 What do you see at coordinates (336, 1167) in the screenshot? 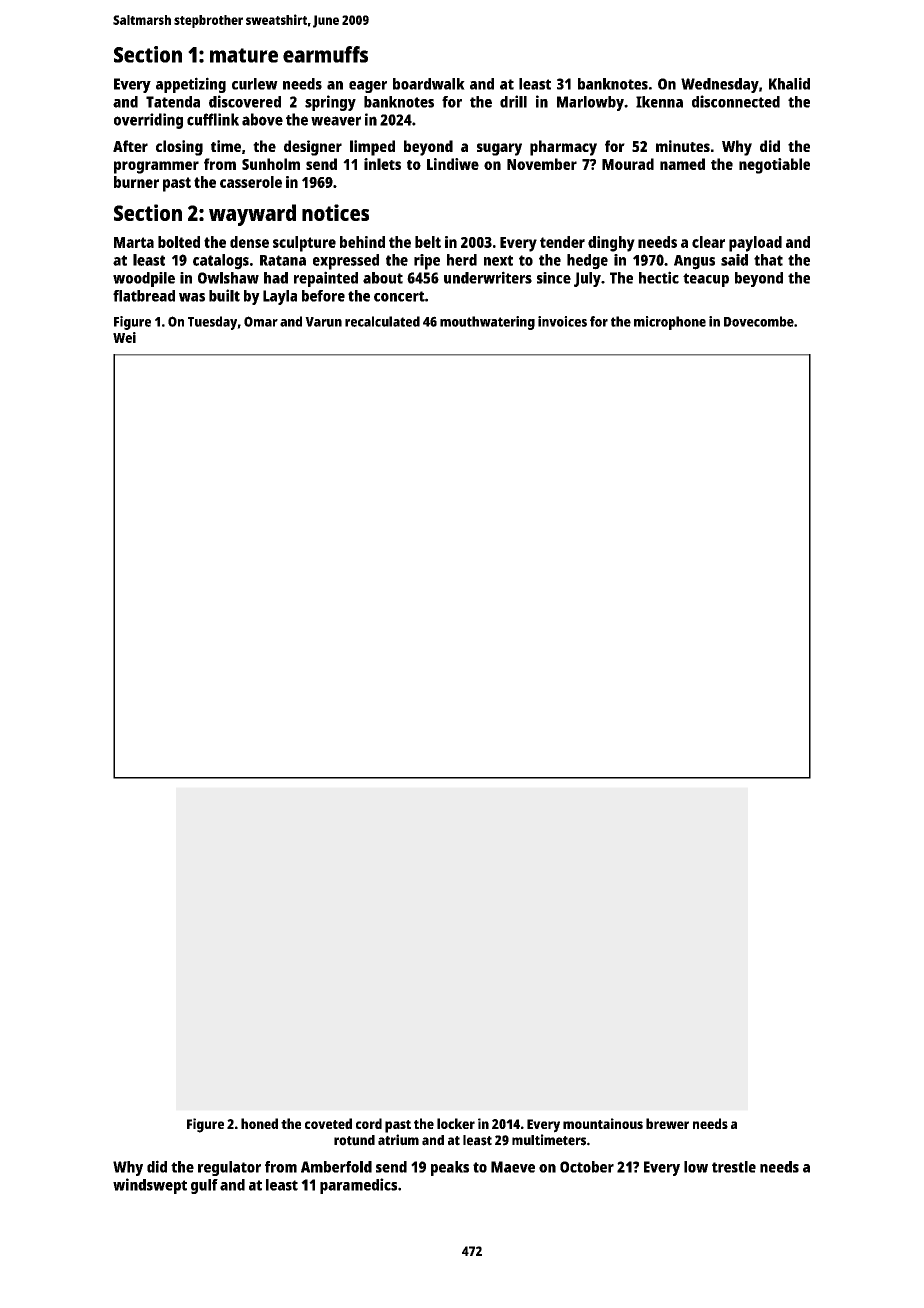
I see `Amberfold` at bounding box center [336, 1167].
